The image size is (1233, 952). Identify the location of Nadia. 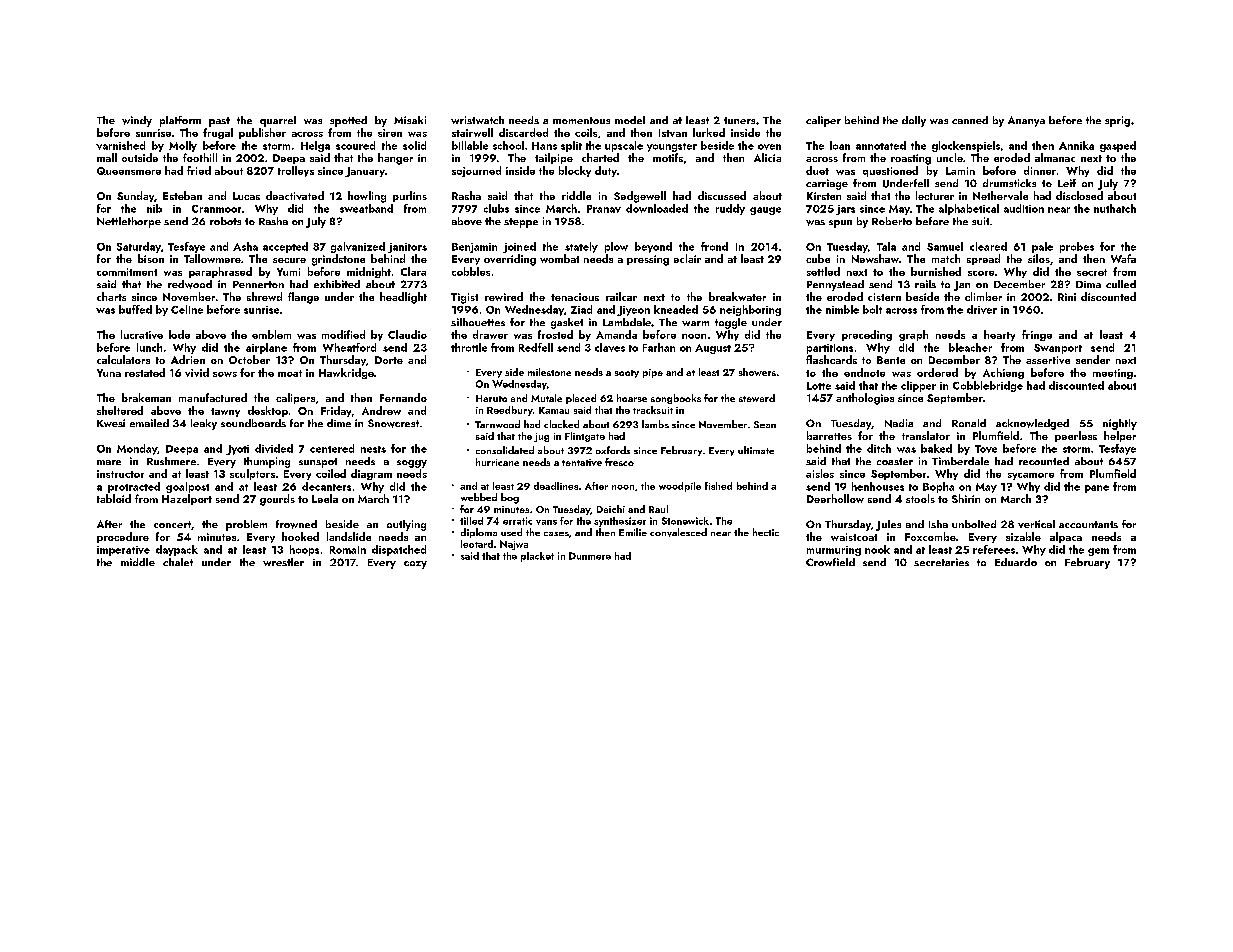
(899, 423).
